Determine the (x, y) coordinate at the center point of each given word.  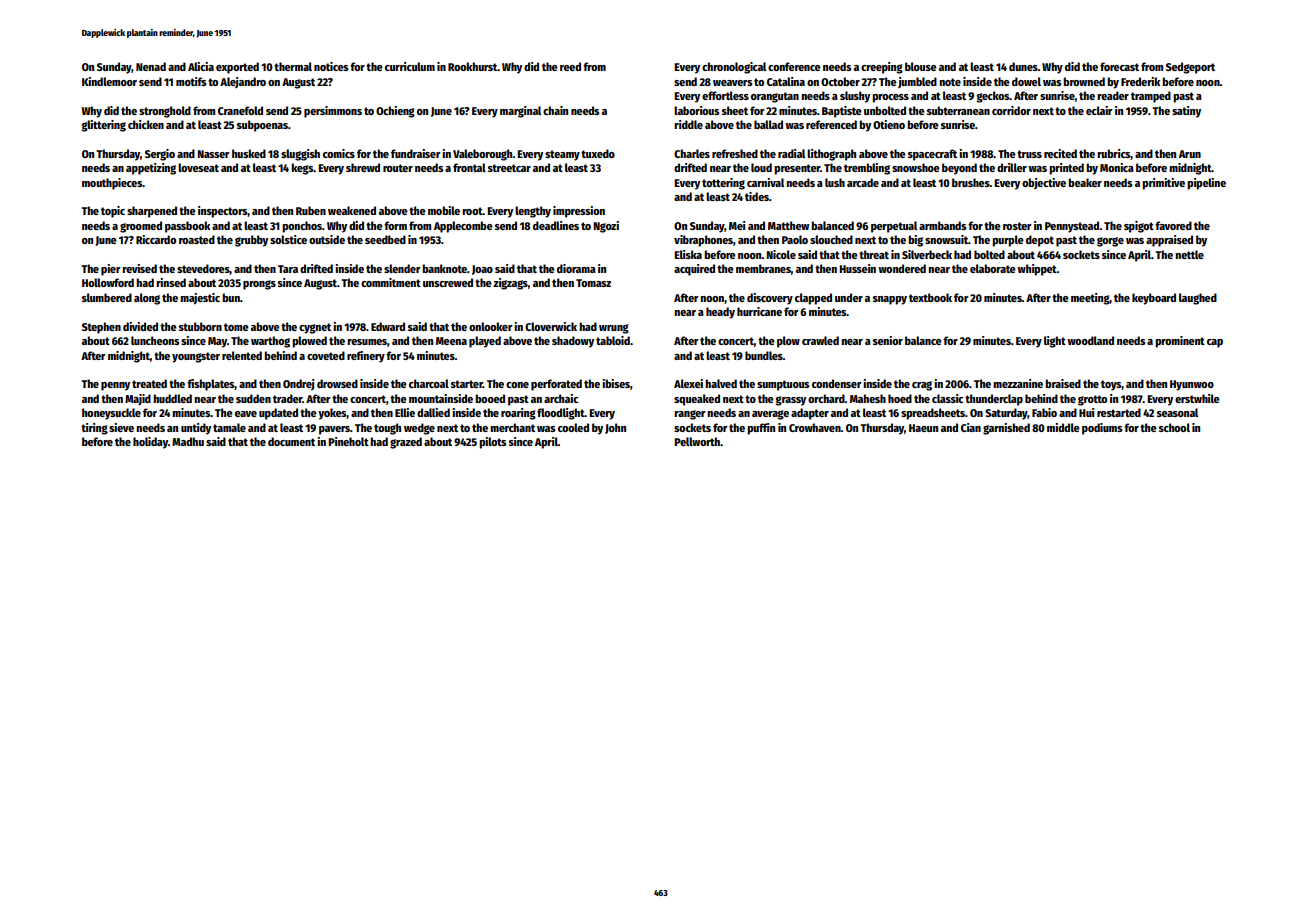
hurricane (759, 311)
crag (922, 386)
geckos (993, 97)
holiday (150, 443)
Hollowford (108, 282)
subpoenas (262, 126)
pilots (492, 443)
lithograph (831, 155)
